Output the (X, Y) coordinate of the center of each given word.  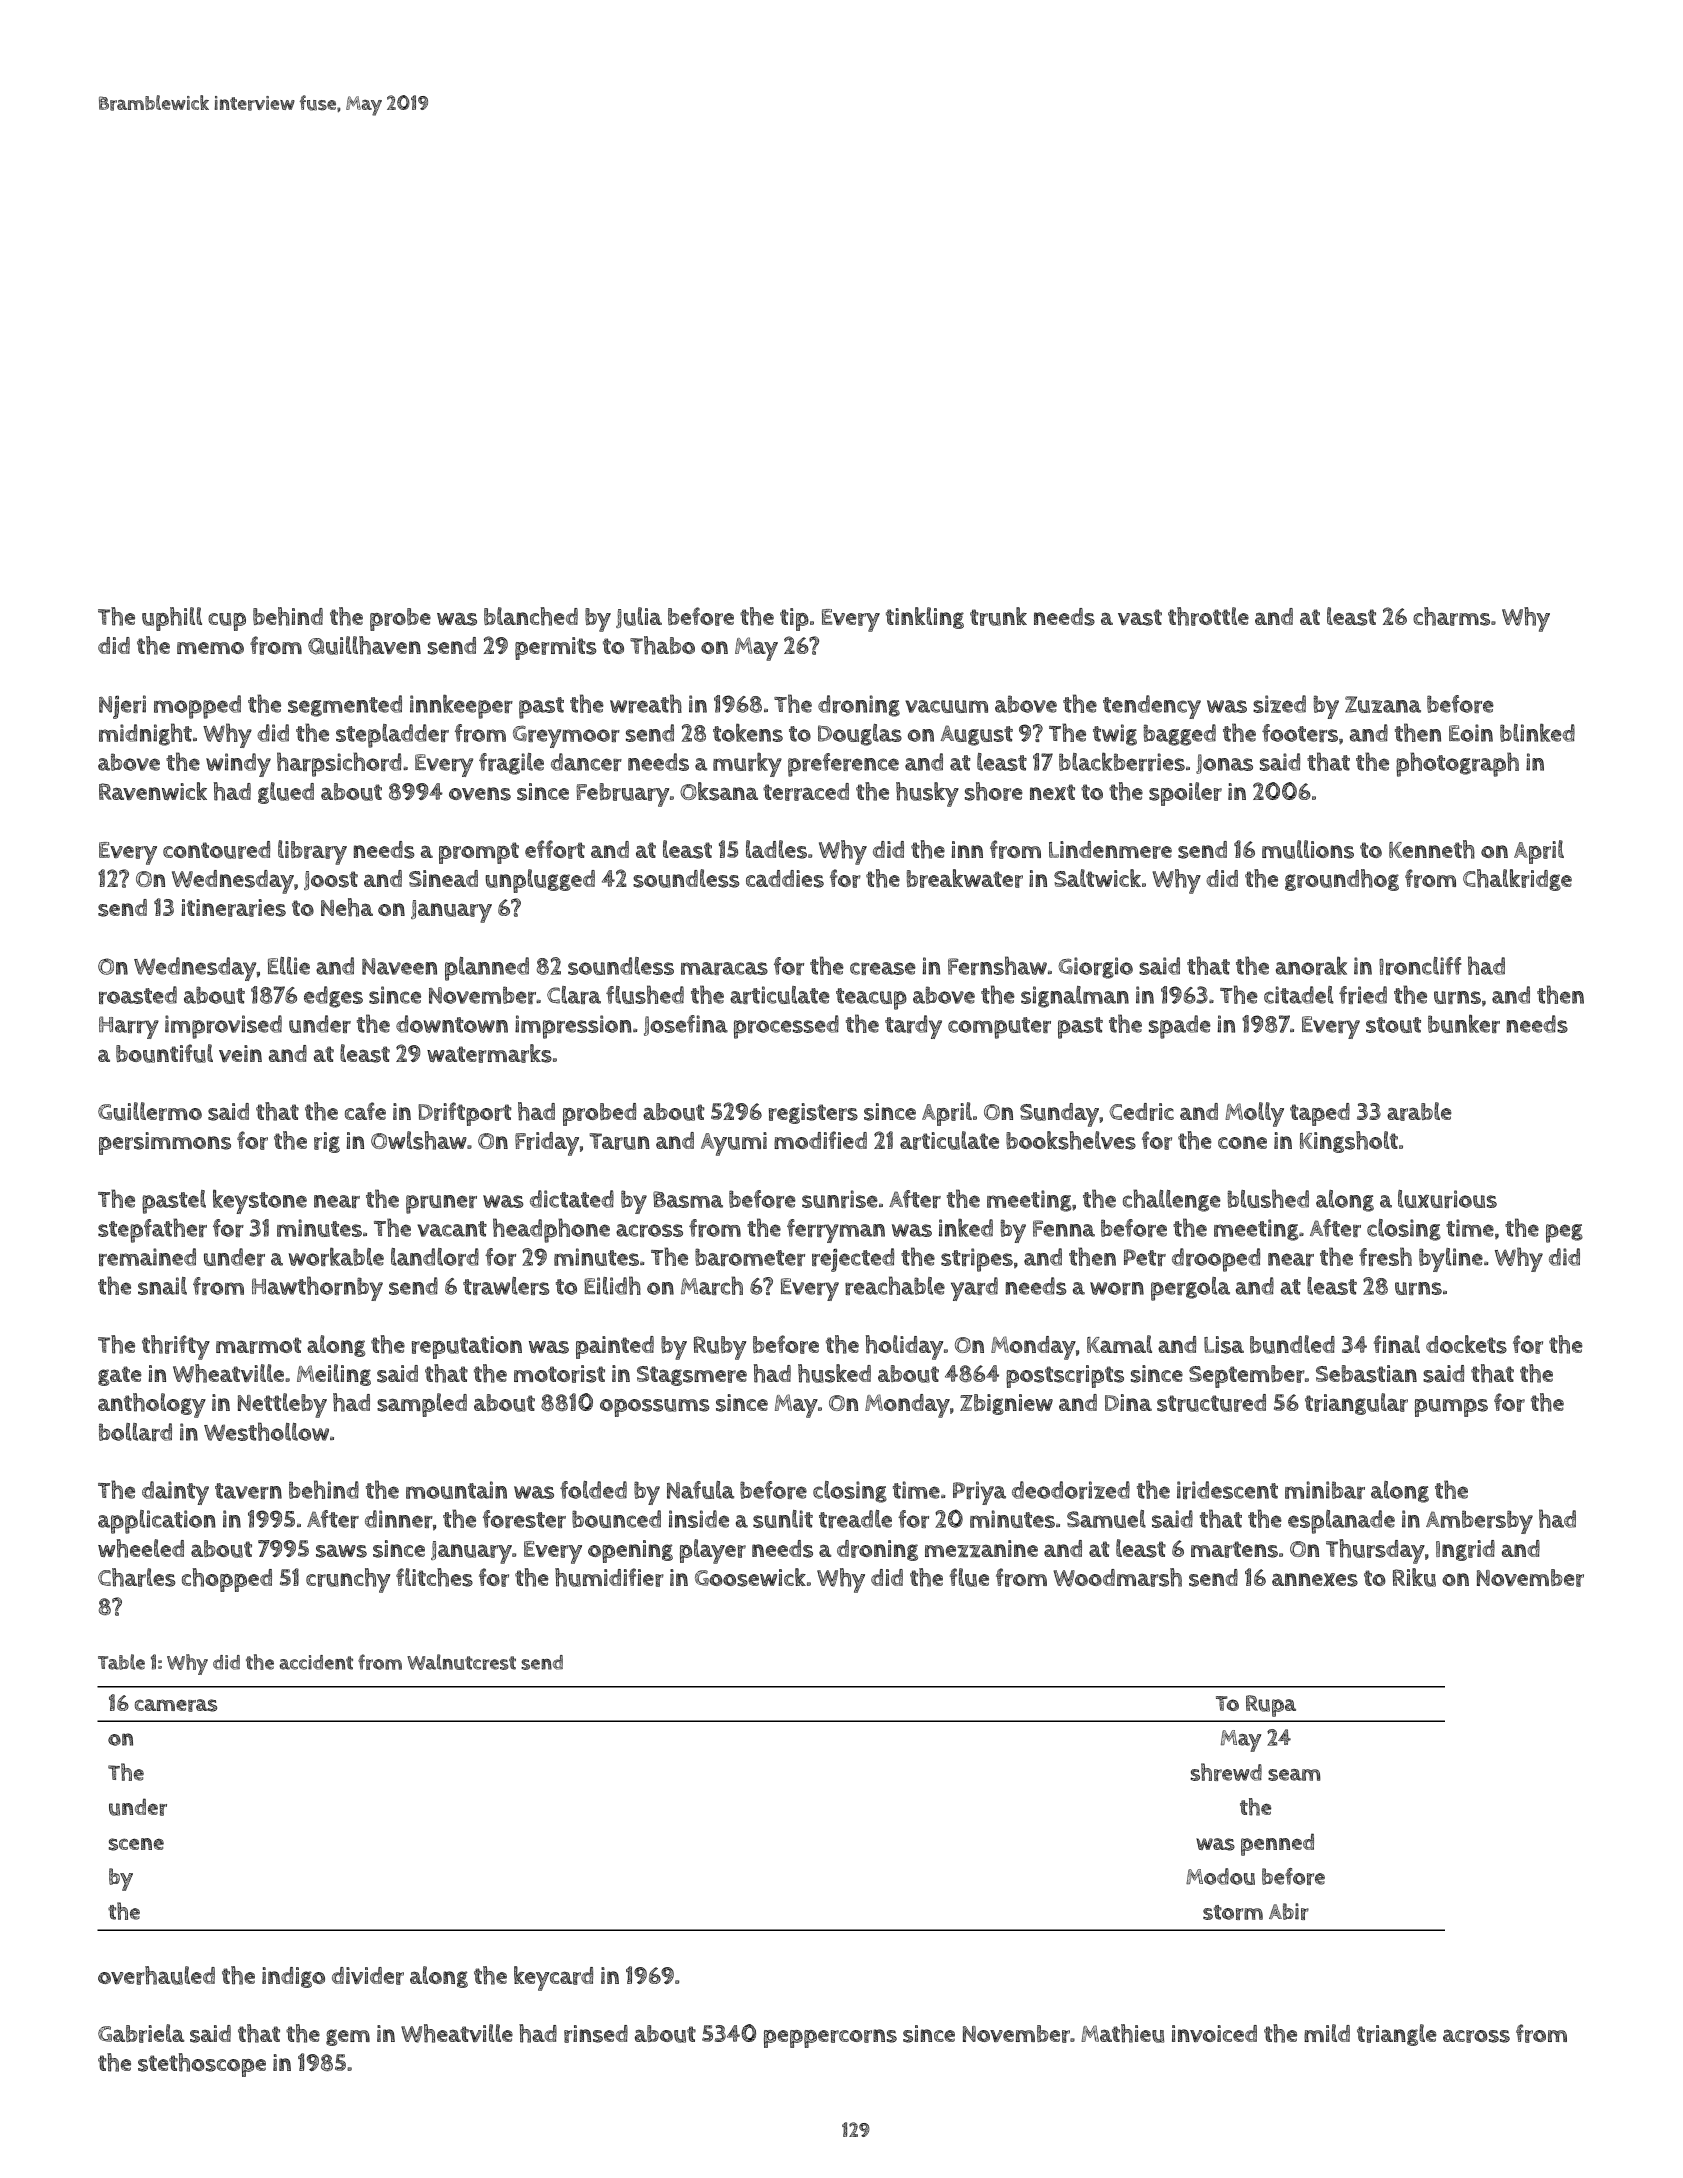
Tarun (620, 1141)
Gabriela (141, 2033)
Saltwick (1097, 878)
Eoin (1471, 733)
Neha (347, 907)
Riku (1414, 1577)
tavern (248, 1491)
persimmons (165, 1143)
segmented (345, 706)
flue (969, 1577)
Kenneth (1432, 849)
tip (794, 619)
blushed (1268, 1198)
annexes (1315, 1580)
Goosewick (750, 1577)
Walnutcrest (461, 1662)
